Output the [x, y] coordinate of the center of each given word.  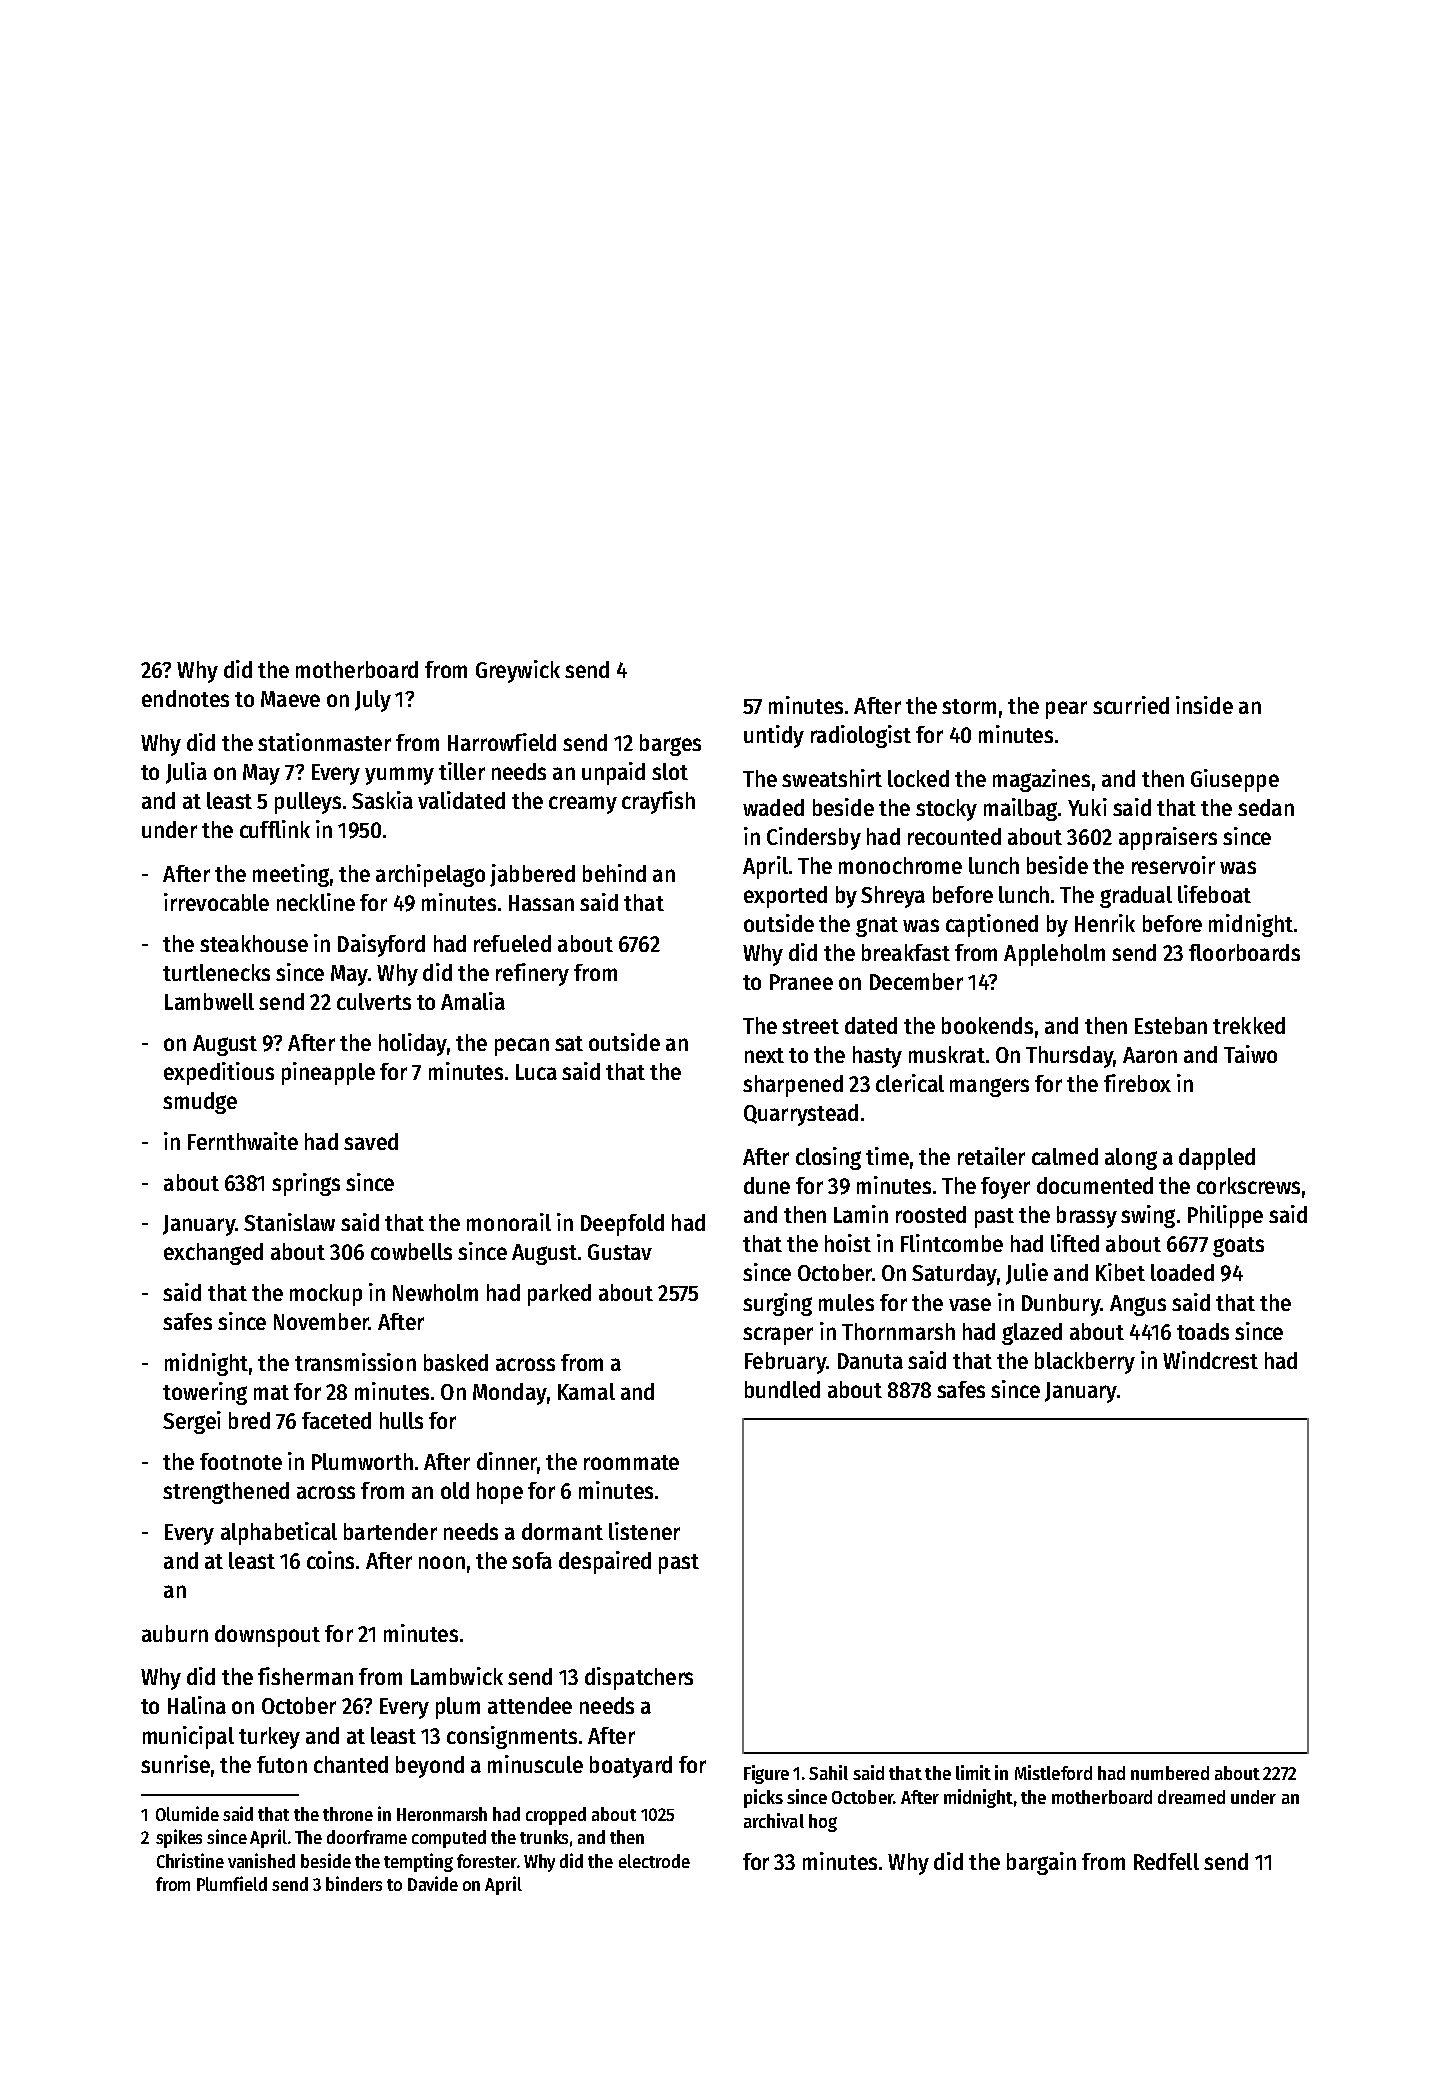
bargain [1041, 1863]
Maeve [290, 699]
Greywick [518, 671]
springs [306, 1184]
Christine [190, 1860]
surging [777, 1304]
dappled [1217, 1159]
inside [1204, 705]
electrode [654, 1861]
